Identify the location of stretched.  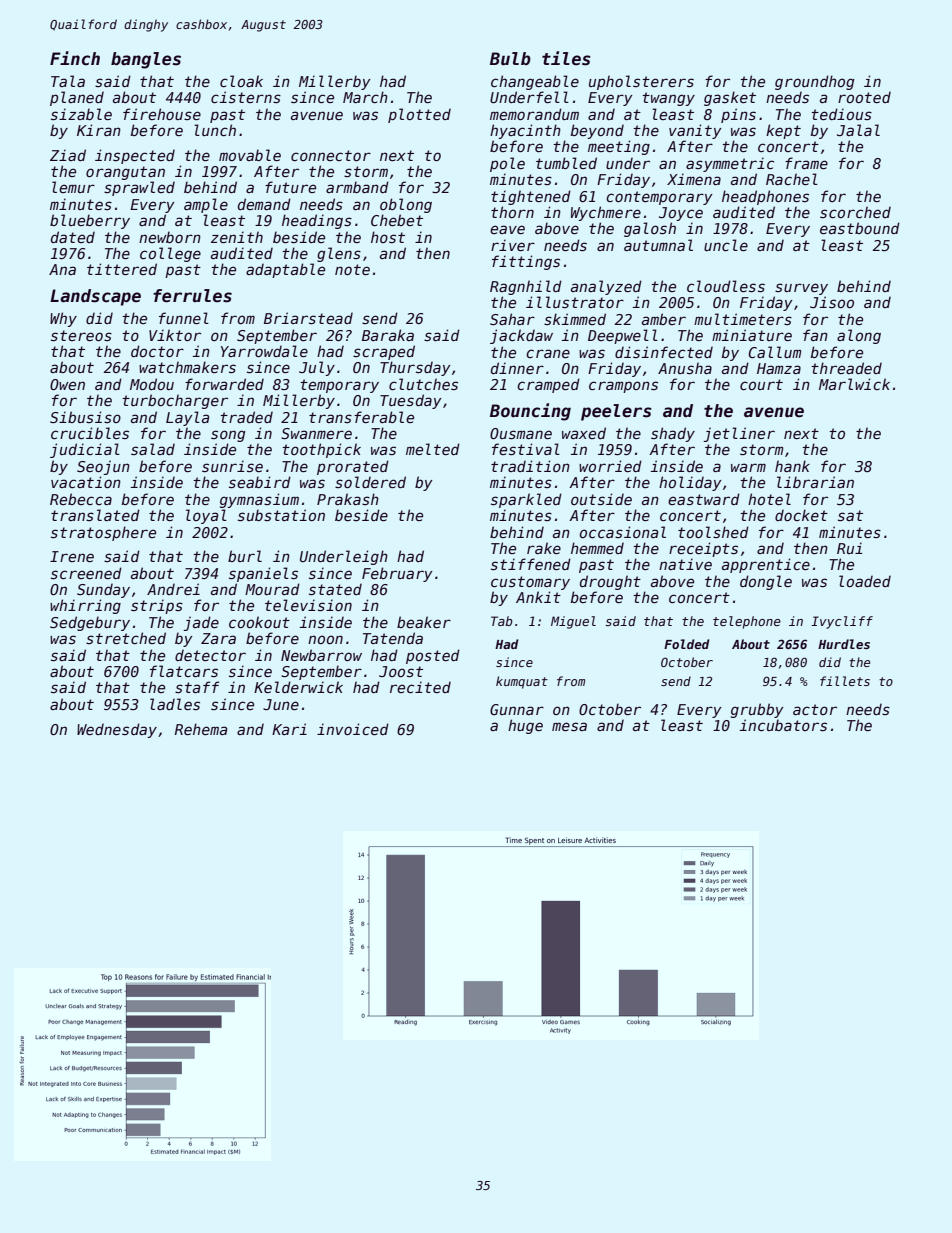
(126, 638).
